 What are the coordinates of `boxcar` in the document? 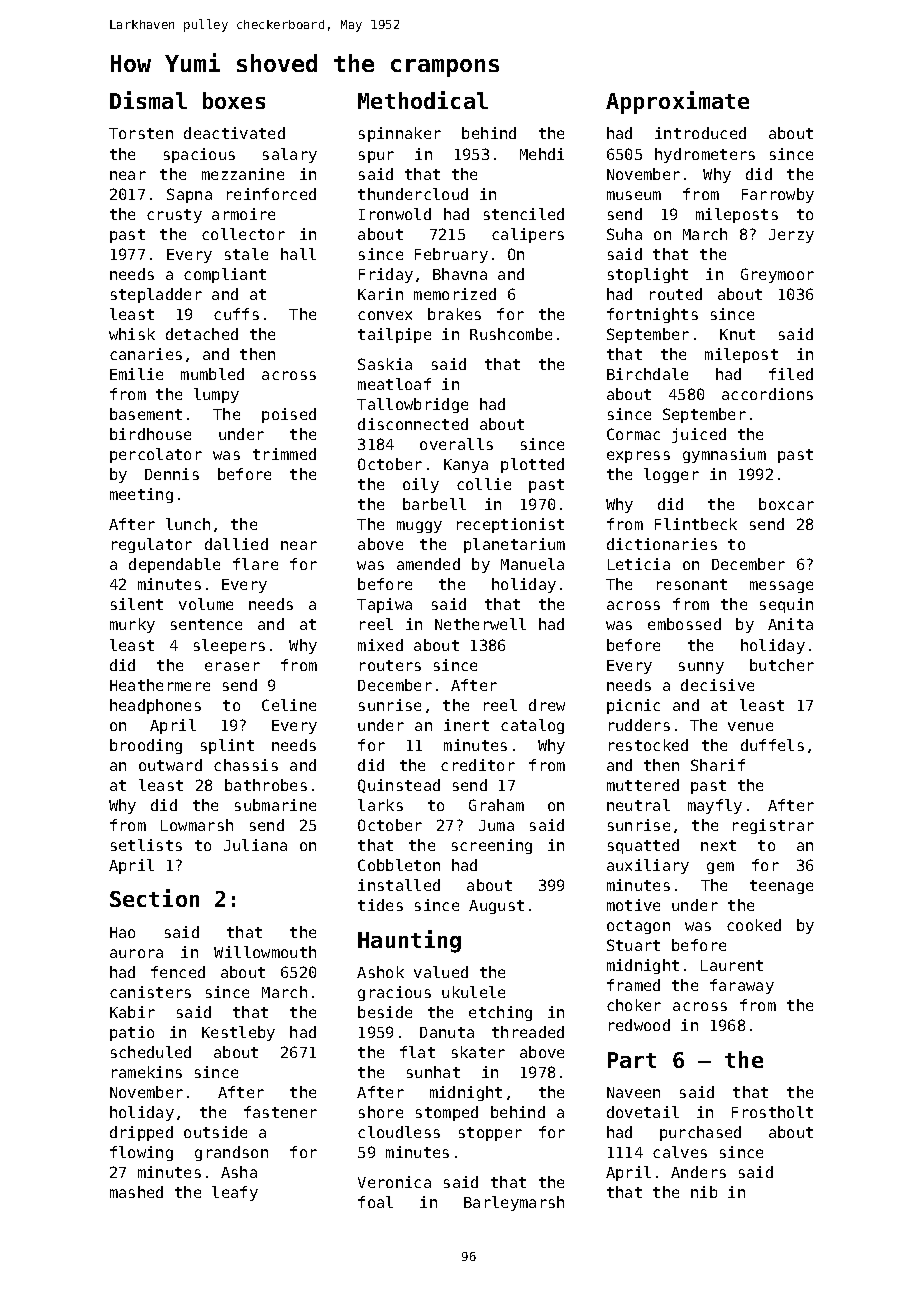 It's located at (786, 504).
